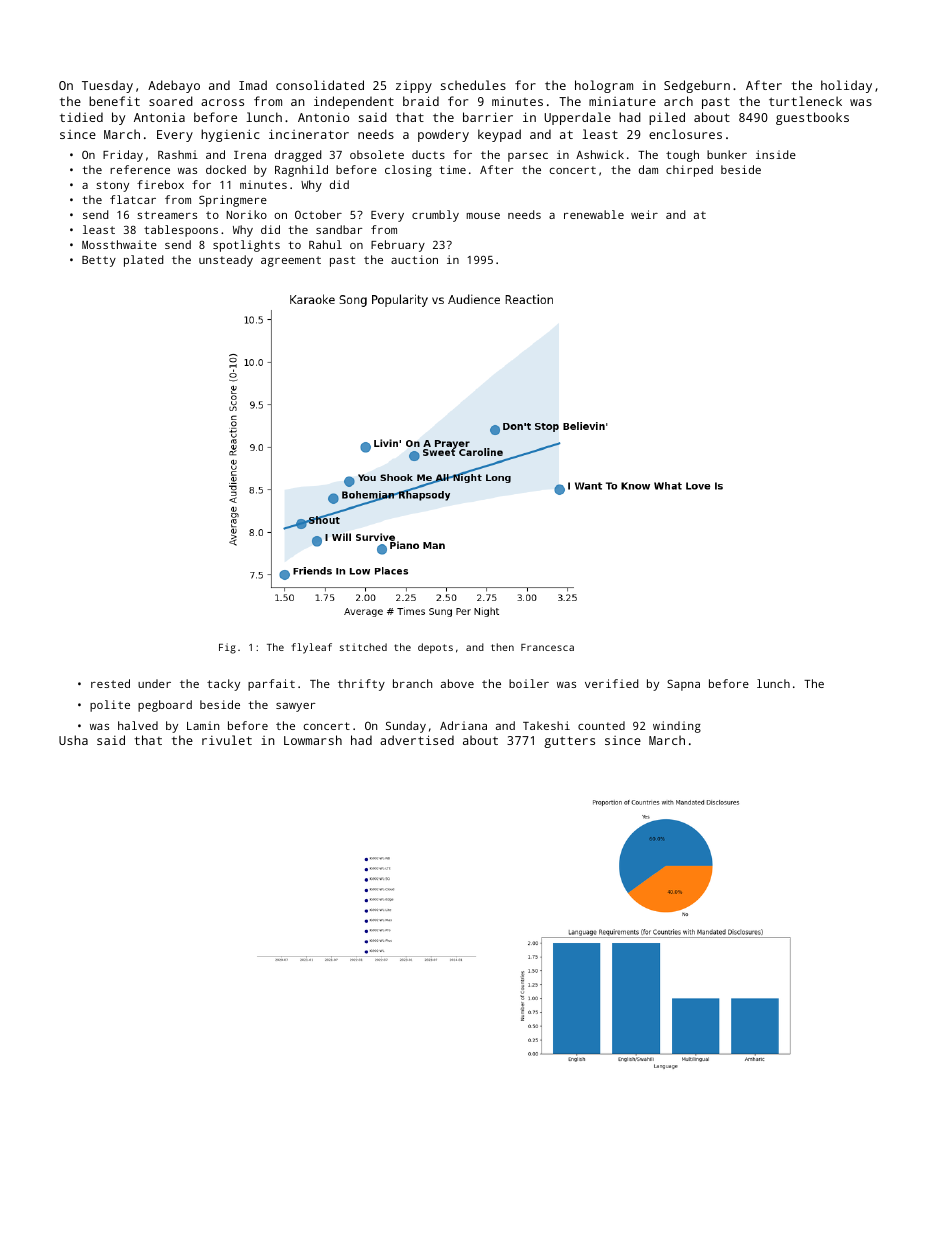 The width and height of the image is (952, 1233). I want to click on inside, so click(776, 154).
